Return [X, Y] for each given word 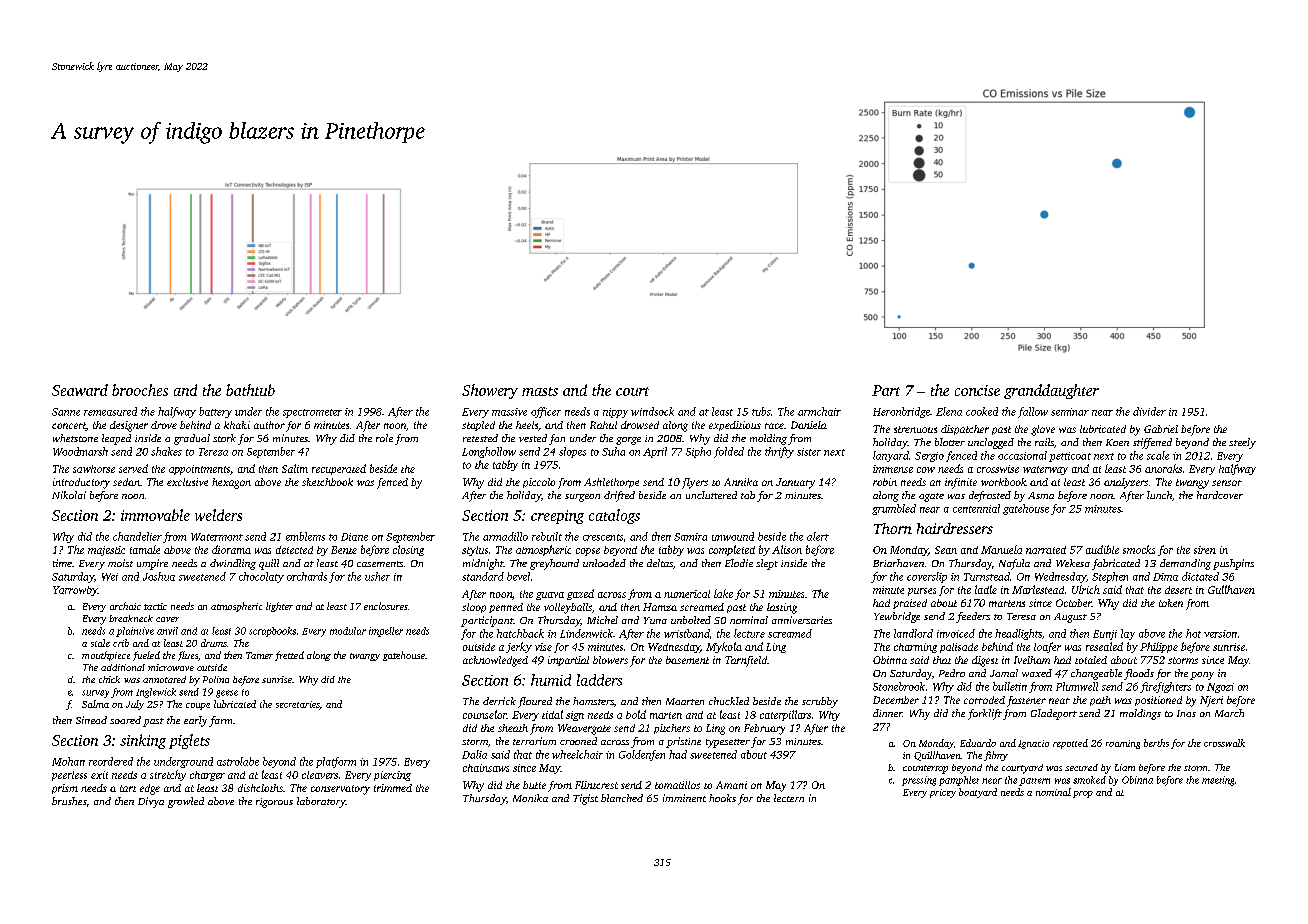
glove [1043, 430]
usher [377, 576]
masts [540, 391]
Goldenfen [642, 755]
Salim [295, 468]
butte [534, 785]
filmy [996, 756]
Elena [949, 411]
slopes [572, 452]
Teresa [1021, 616]
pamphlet [959, 781]
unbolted [691, 620]
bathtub [250, 390]
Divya [151, 802]
